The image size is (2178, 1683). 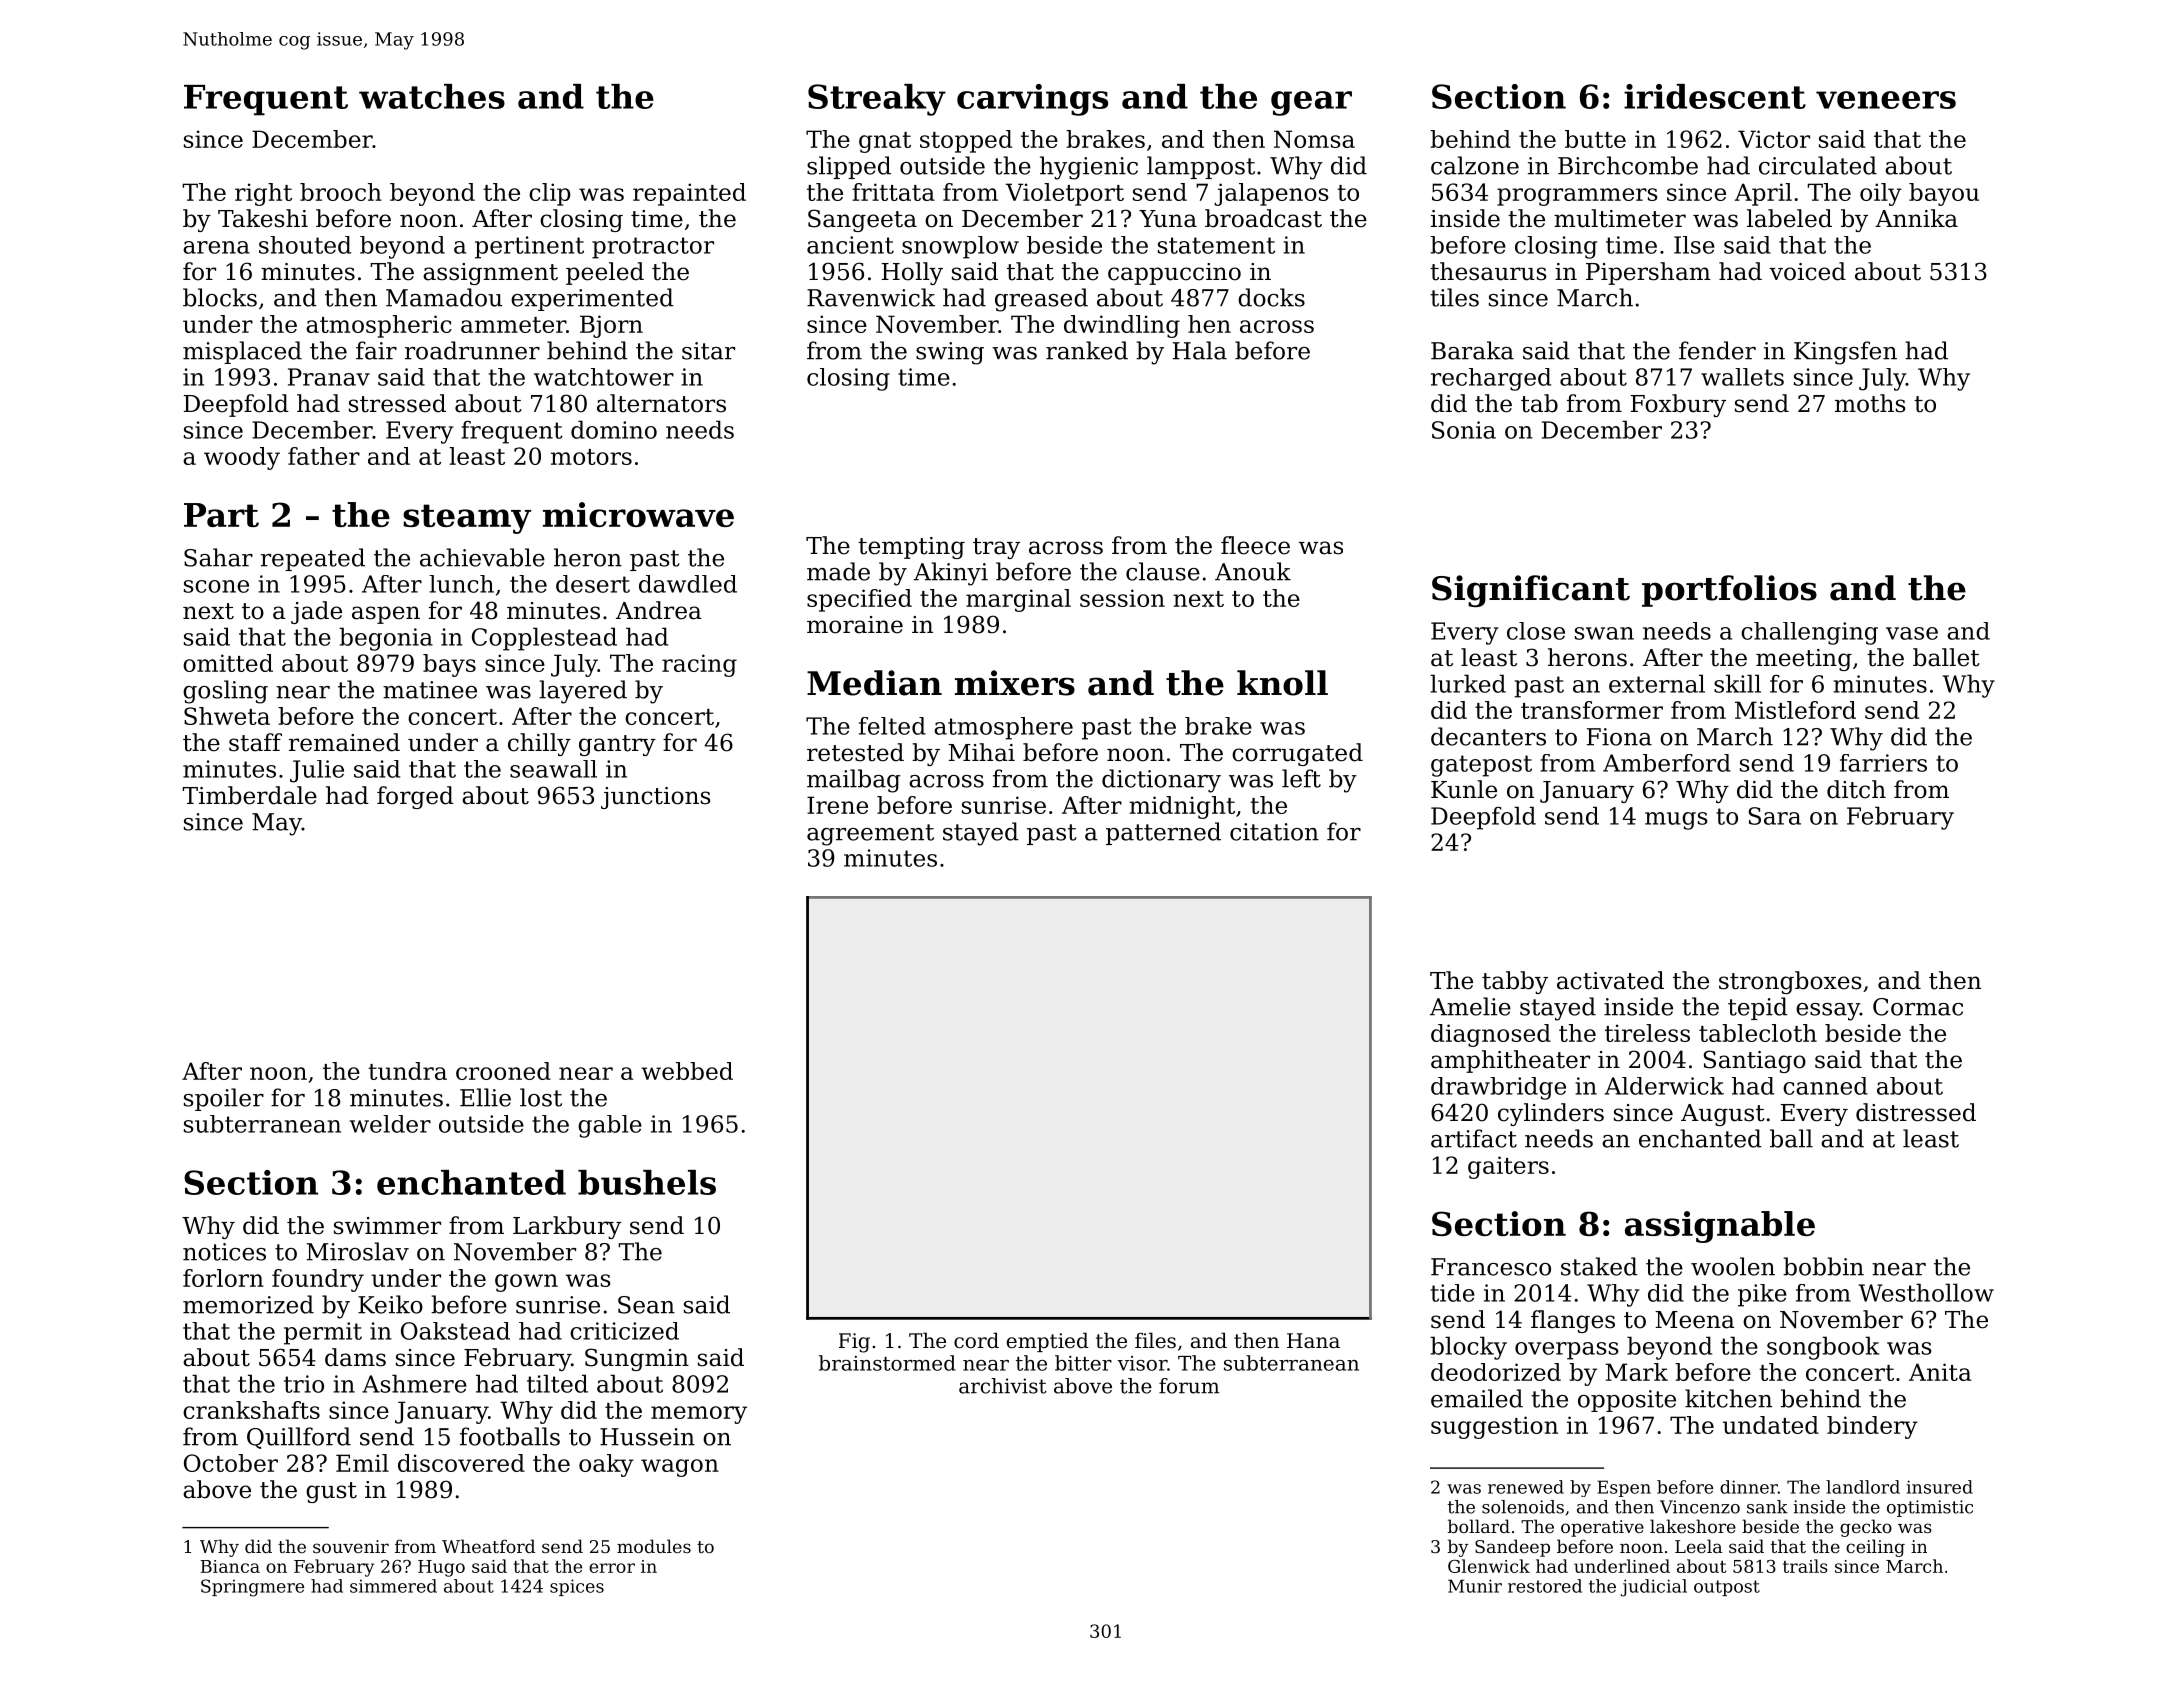 I want to click on domino, so click(x=614, y=429).
